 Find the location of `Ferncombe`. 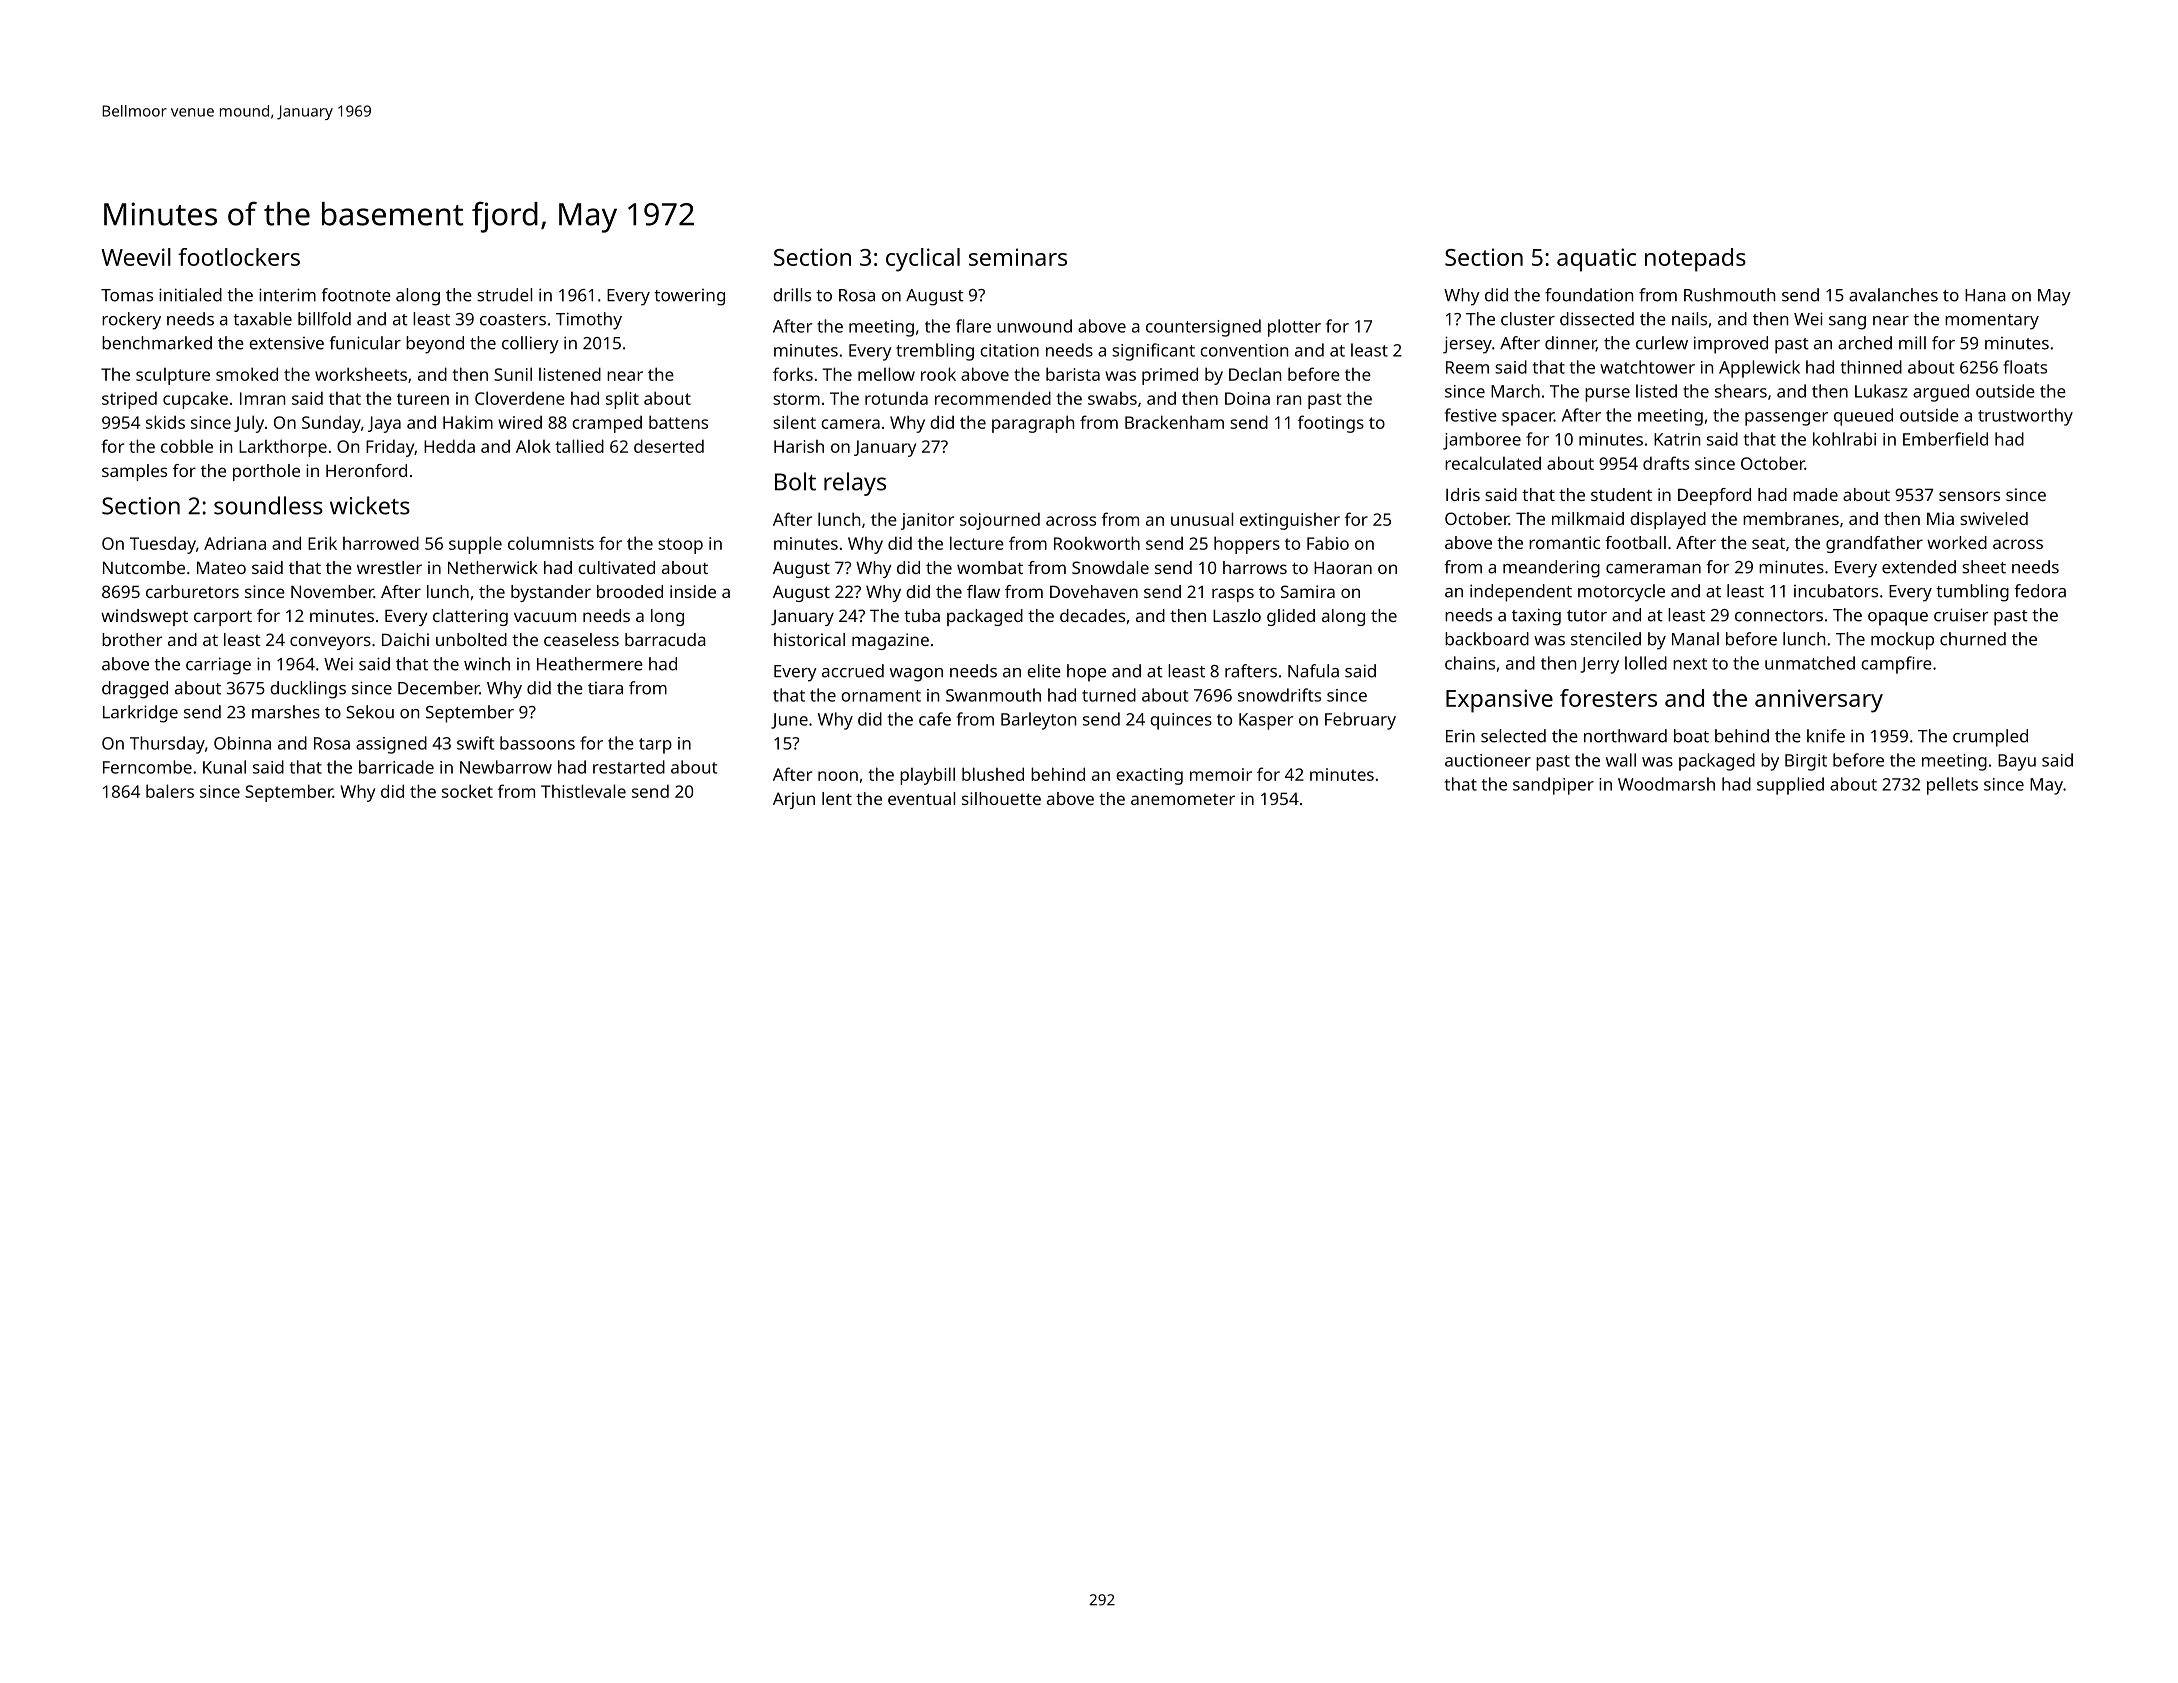

Ferncombe is located at coordinates (147, 767).
